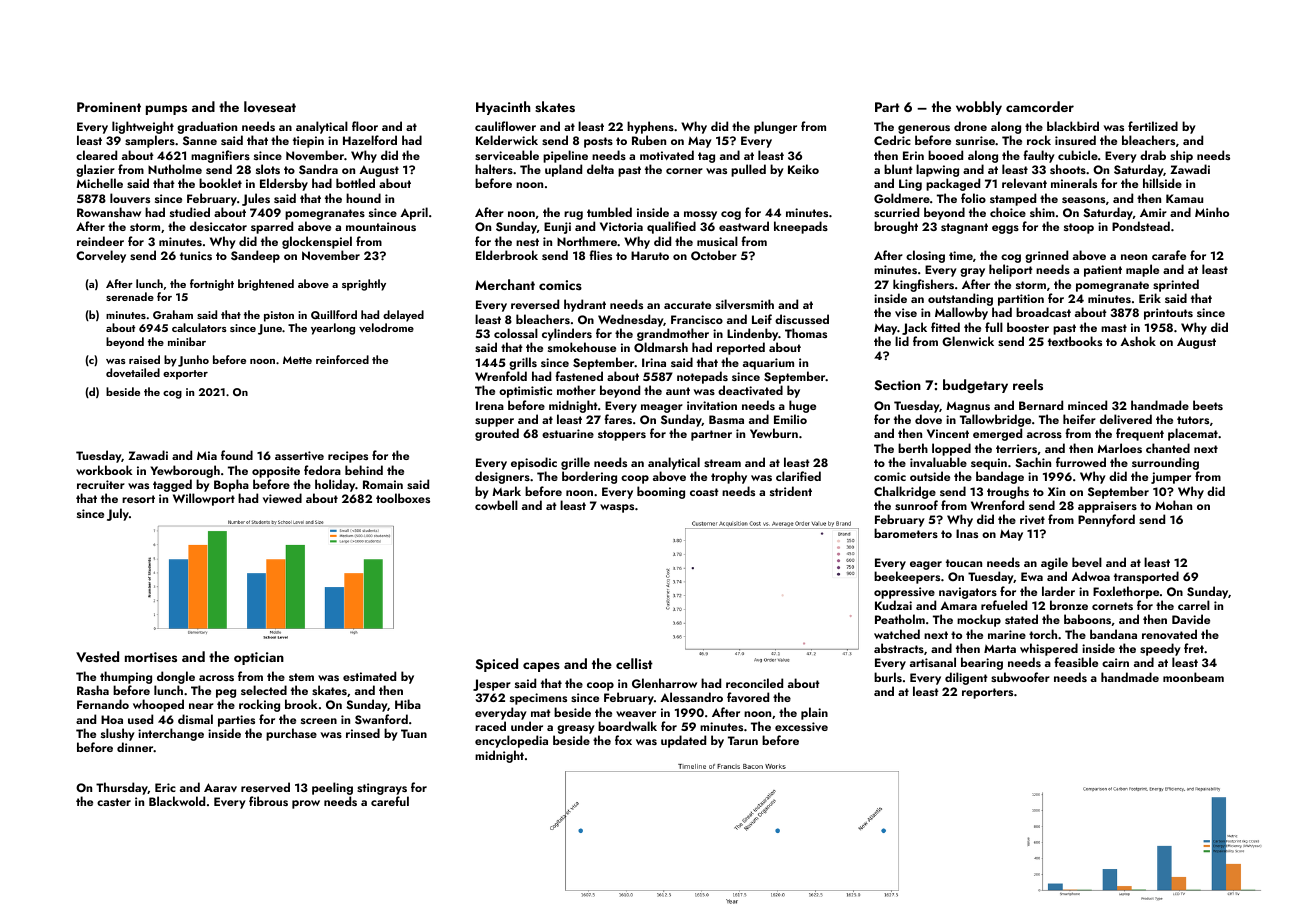 This screenshot has width=1308, height=924. What do you see at coordinates (916, 505) in the screenshot?
I see `sunroof` at bounding box center [916, 505].
